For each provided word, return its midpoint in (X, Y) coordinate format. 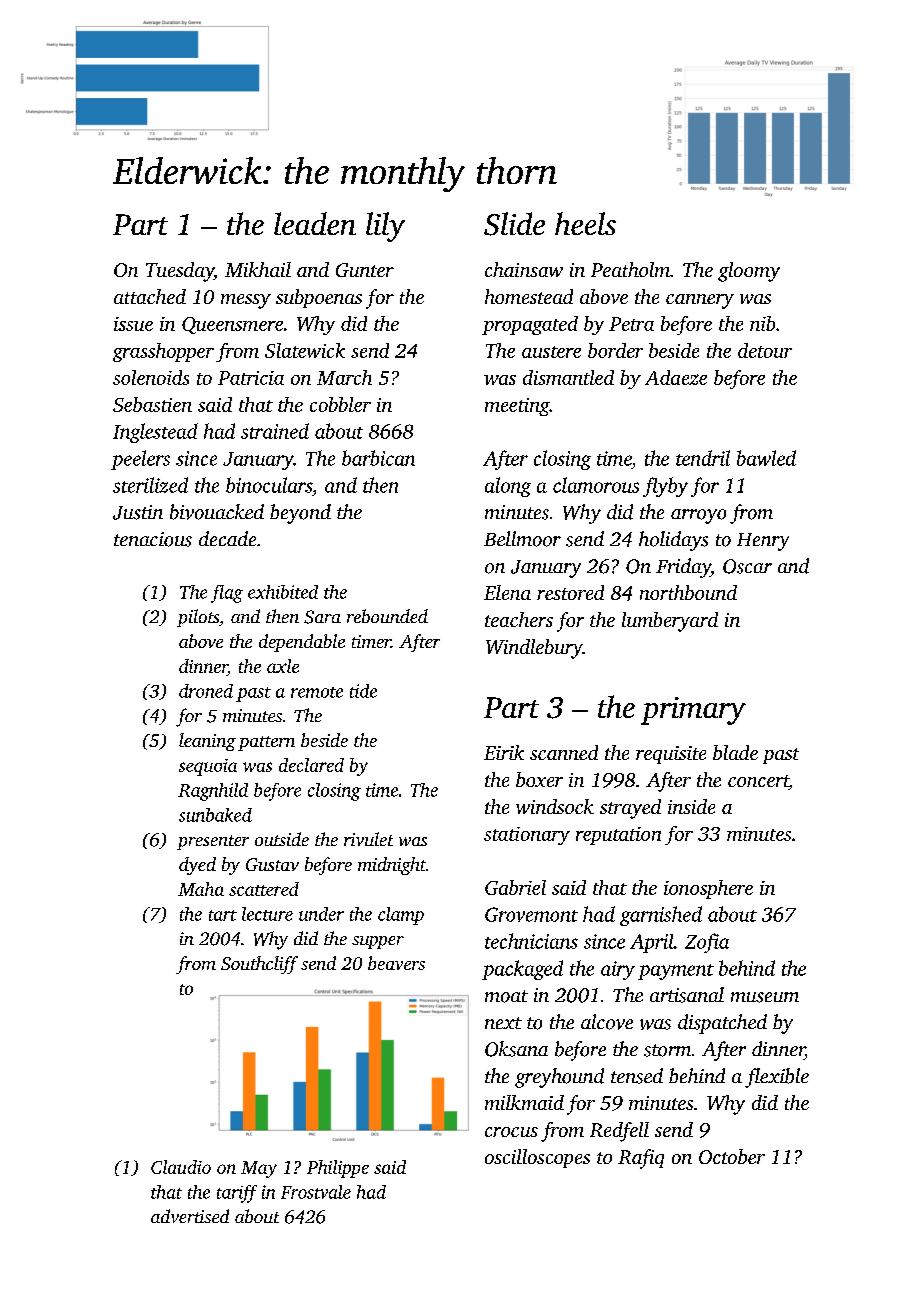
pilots (198, 618)
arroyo (698, 516)
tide (363, 691)
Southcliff (259, 965)
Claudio (181, 1167)
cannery (700, 301)
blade (735, 752)
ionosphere (708, 889)
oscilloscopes (537, 1158)
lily (385, 227)
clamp (401, 916)
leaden (315, 223)
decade (227, 538)
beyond (300, 514)
